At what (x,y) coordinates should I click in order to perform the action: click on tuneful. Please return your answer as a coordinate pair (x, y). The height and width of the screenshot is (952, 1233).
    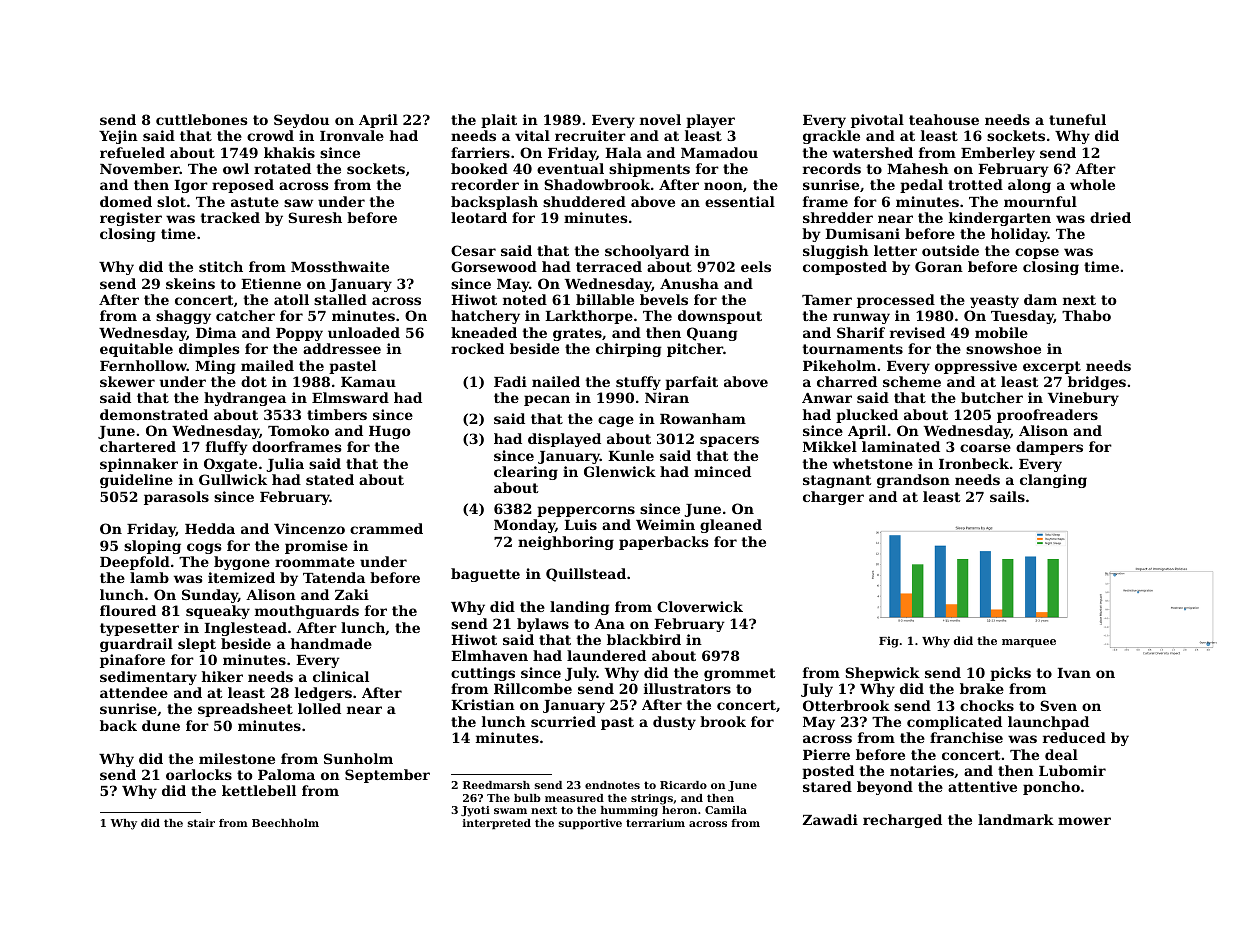
    Looking at the image, I should click on (1077, 119).
